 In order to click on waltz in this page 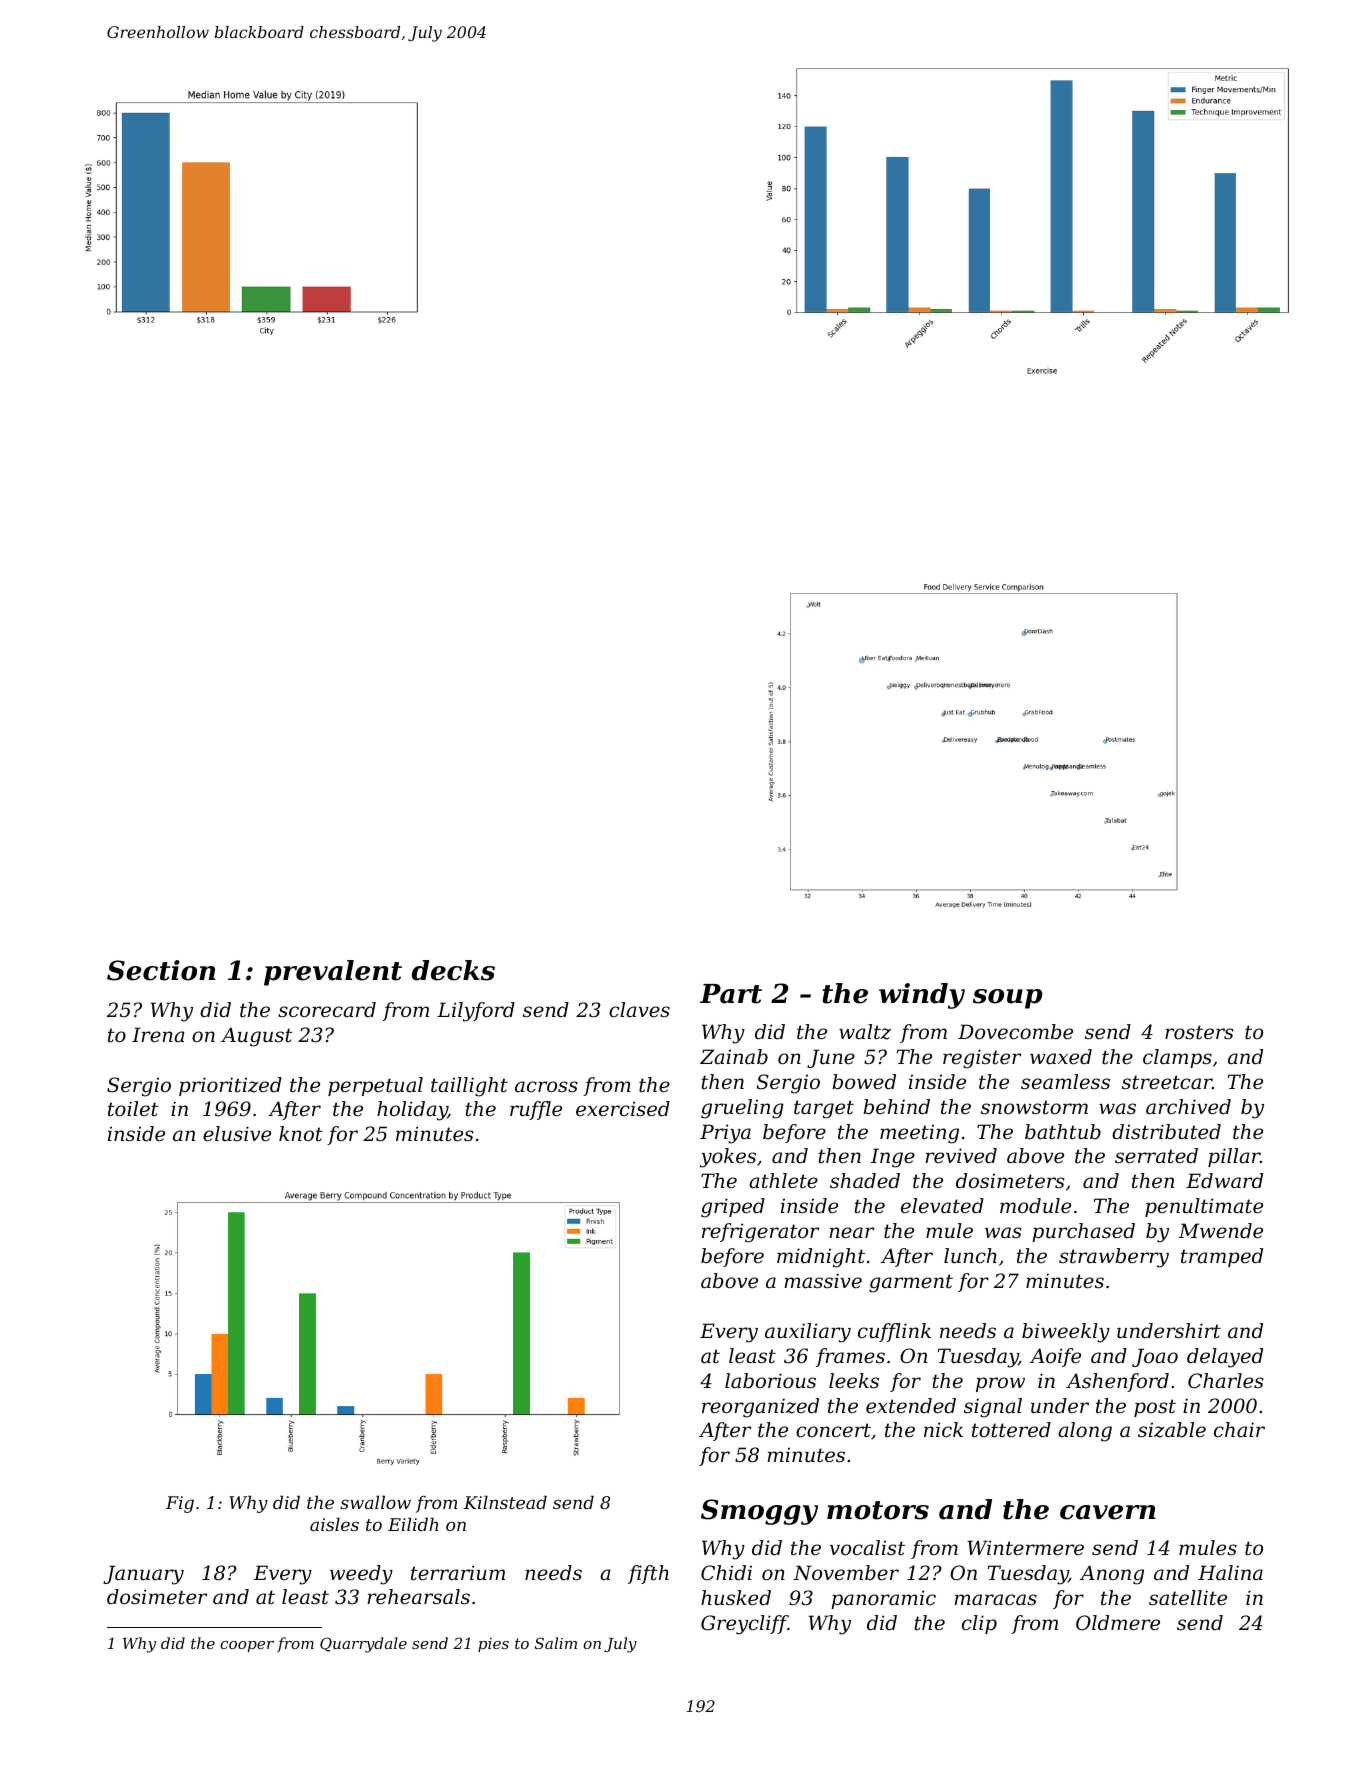, I will do `click(865, 1032)`.
